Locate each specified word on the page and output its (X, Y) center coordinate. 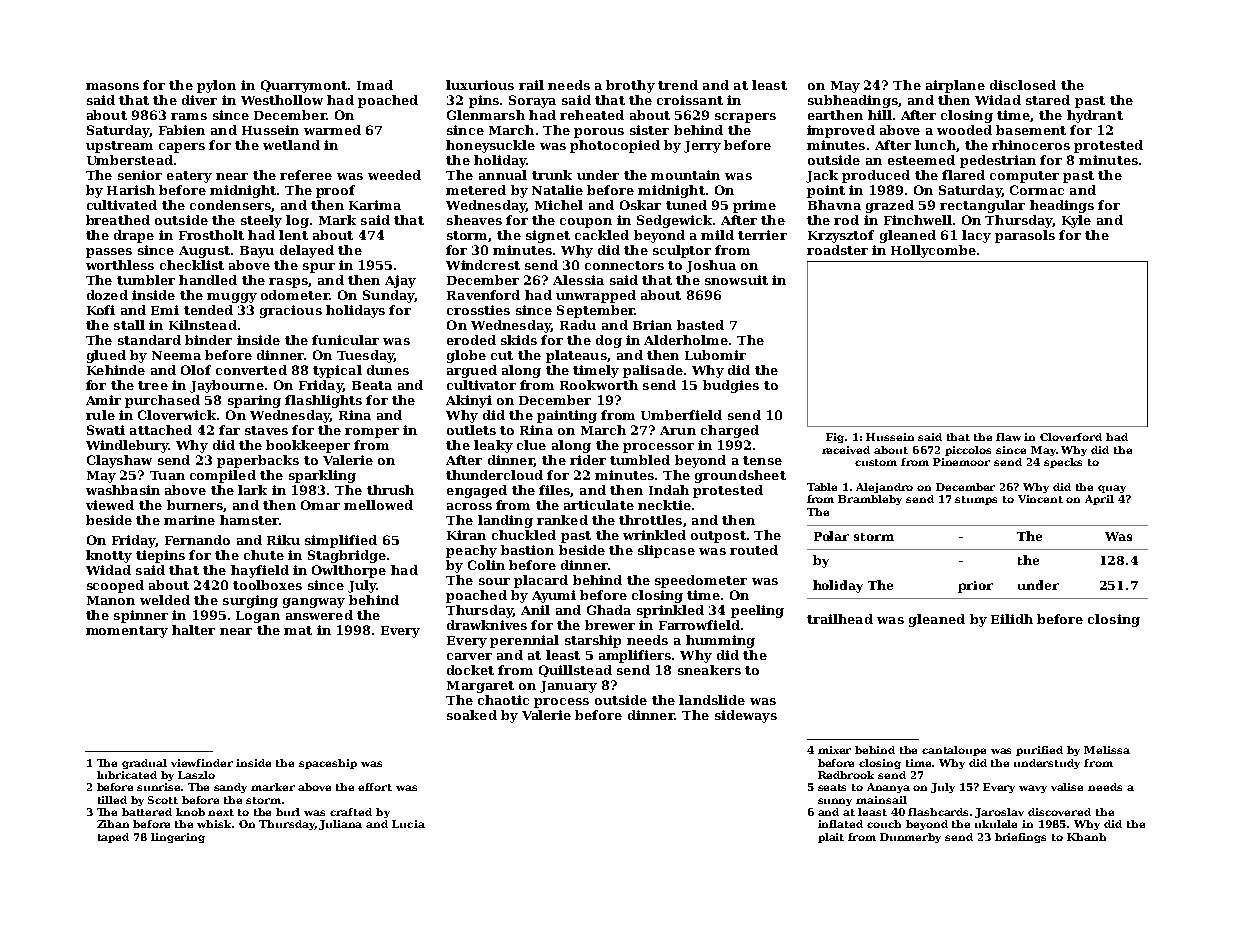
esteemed (921, 160)
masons (112, 86)
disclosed (1023, 85)
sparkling (322, 476)
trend (678, 85)
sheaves (474, 220)
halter (193, 630)
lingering (178, 838)
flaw (1008, 437)
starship (593, 641)
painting (567, 416)
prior (975, 587)
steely (261, 221)
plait (831, 838)
